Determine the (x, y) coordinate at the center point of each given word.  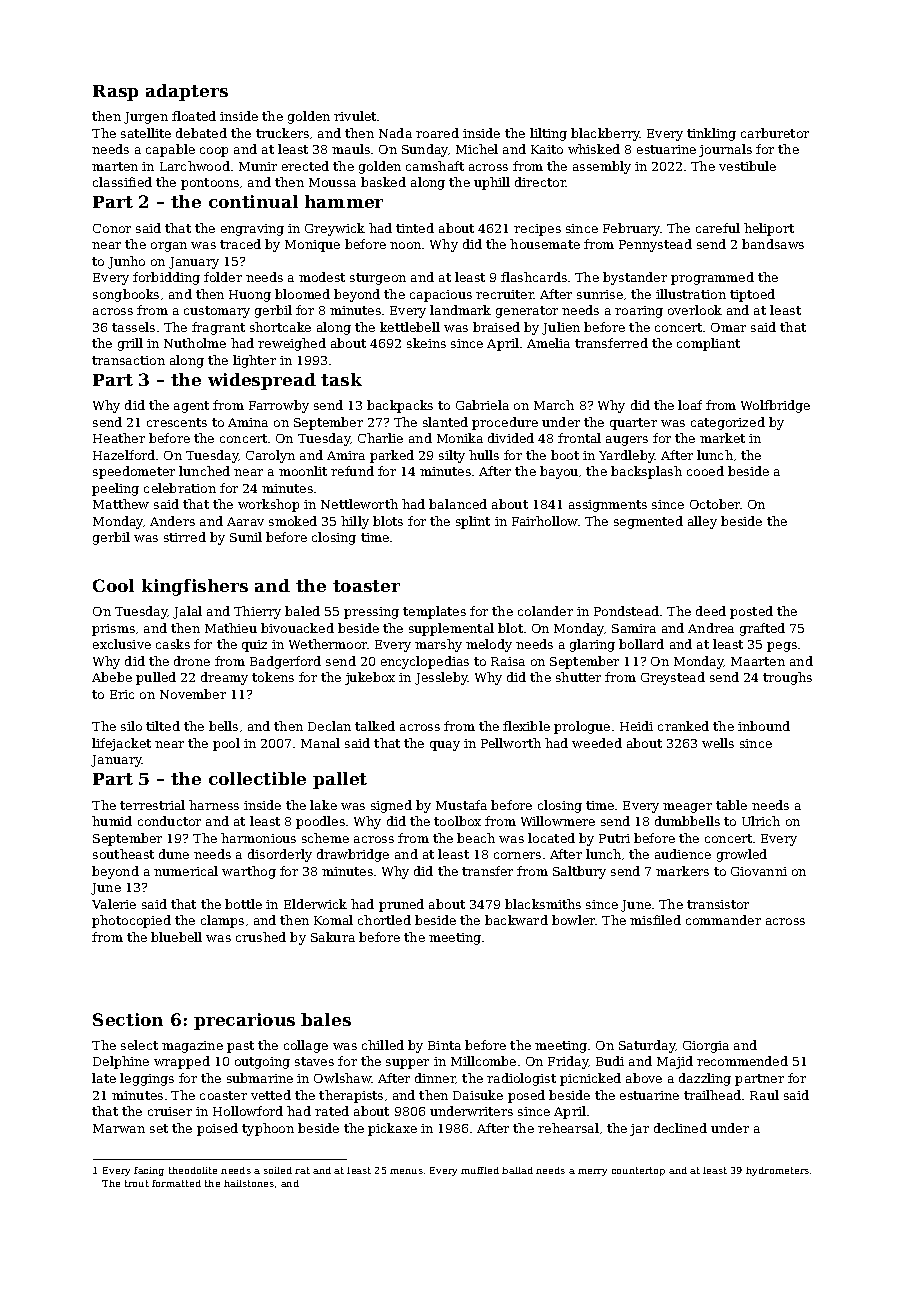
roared (437, 133)
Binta (444, 1045)
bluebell (176, 937)
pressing (371, 613)
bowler (574, 920)
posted (751, 612)
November (193, 694)
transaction (128, 360)
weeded (597, 743)
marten (115, 166)
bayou (559, 472)
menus (406, 1171)
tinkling (711, 134)
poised (217, 1129)
